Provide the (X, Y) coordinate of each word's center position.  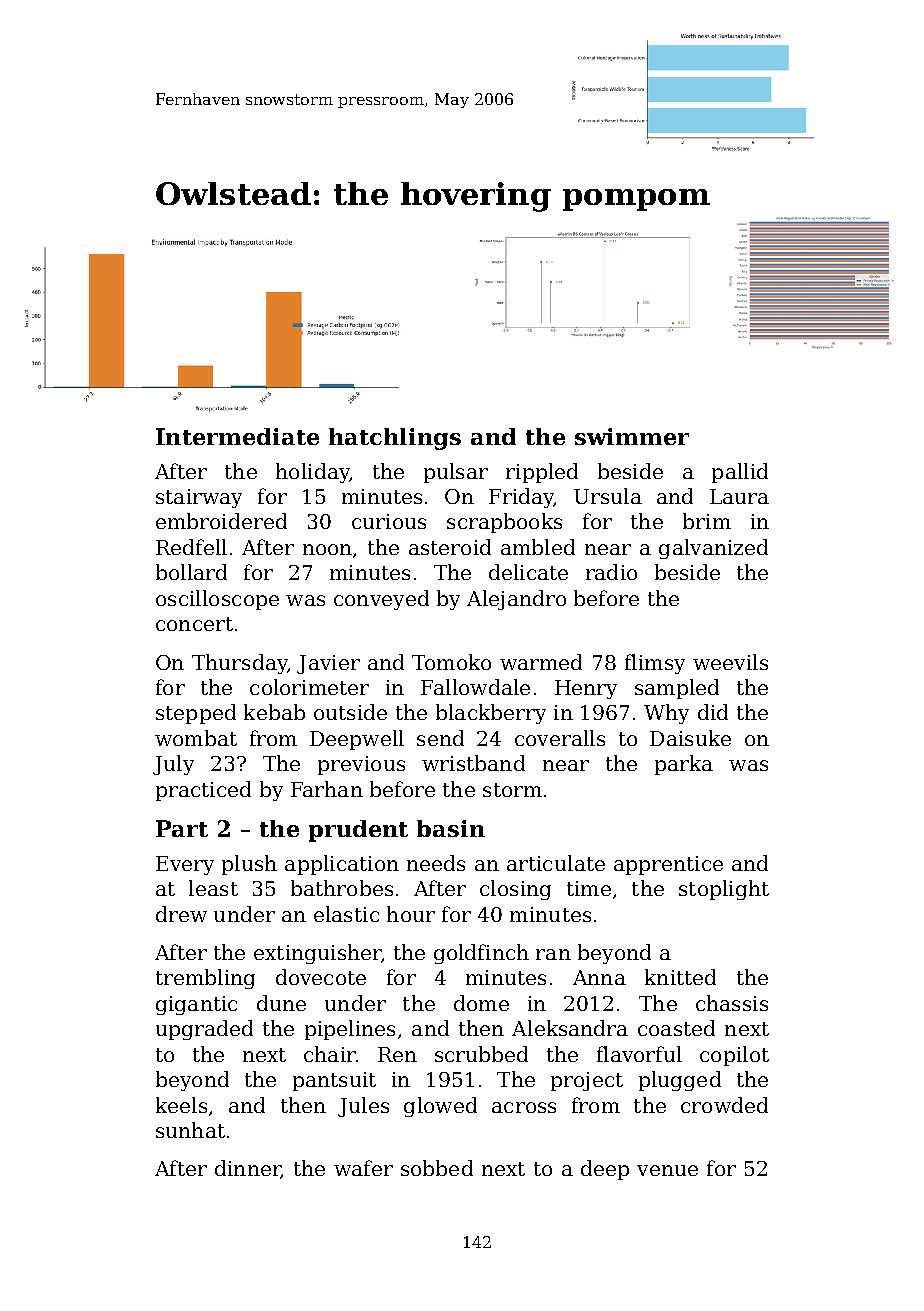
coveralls (560, 738)
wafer (363, 1168)
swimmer (632, 436)
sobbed (437, 1168)
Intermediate (237, 436)
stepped (196, 714)
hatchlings (395, 439)
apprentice (668, 865)
